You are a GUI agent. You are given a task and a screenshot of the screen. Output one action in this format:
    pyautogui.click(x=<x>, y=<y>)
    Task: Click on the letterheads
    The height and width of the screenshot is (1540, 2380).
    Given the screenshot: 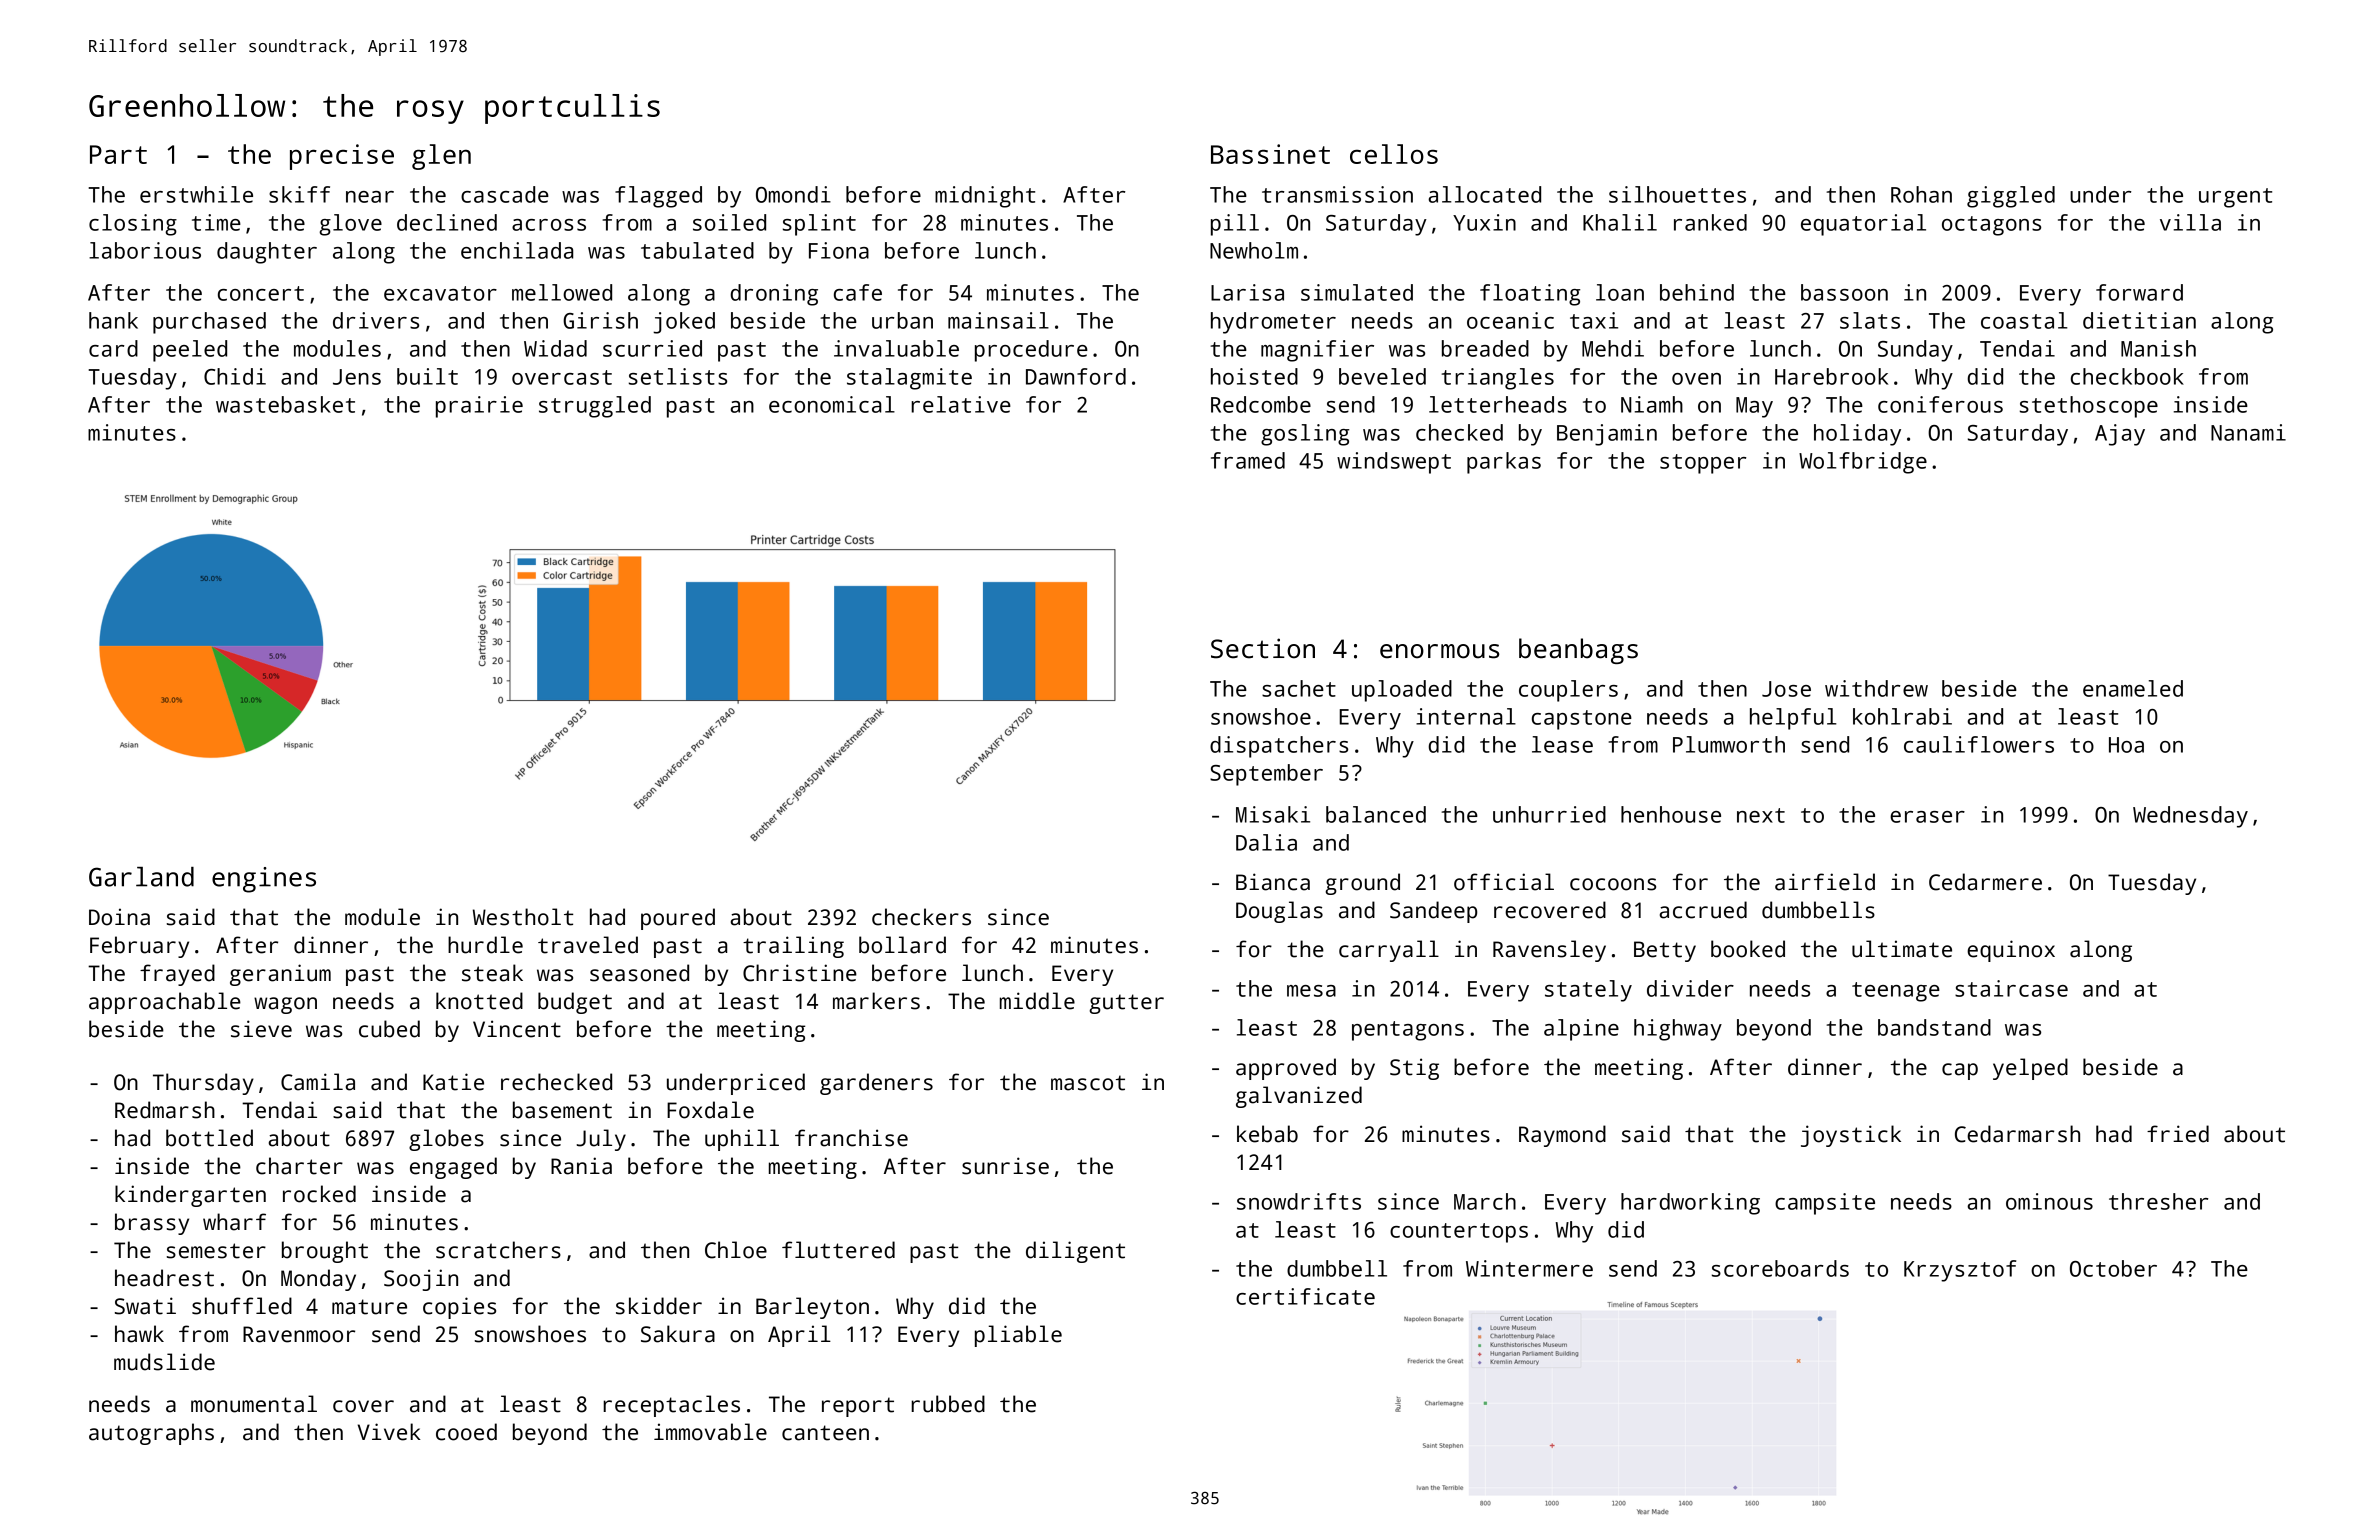 What is the action you would take?
    pyautogui.click(x=1498, y=404)
